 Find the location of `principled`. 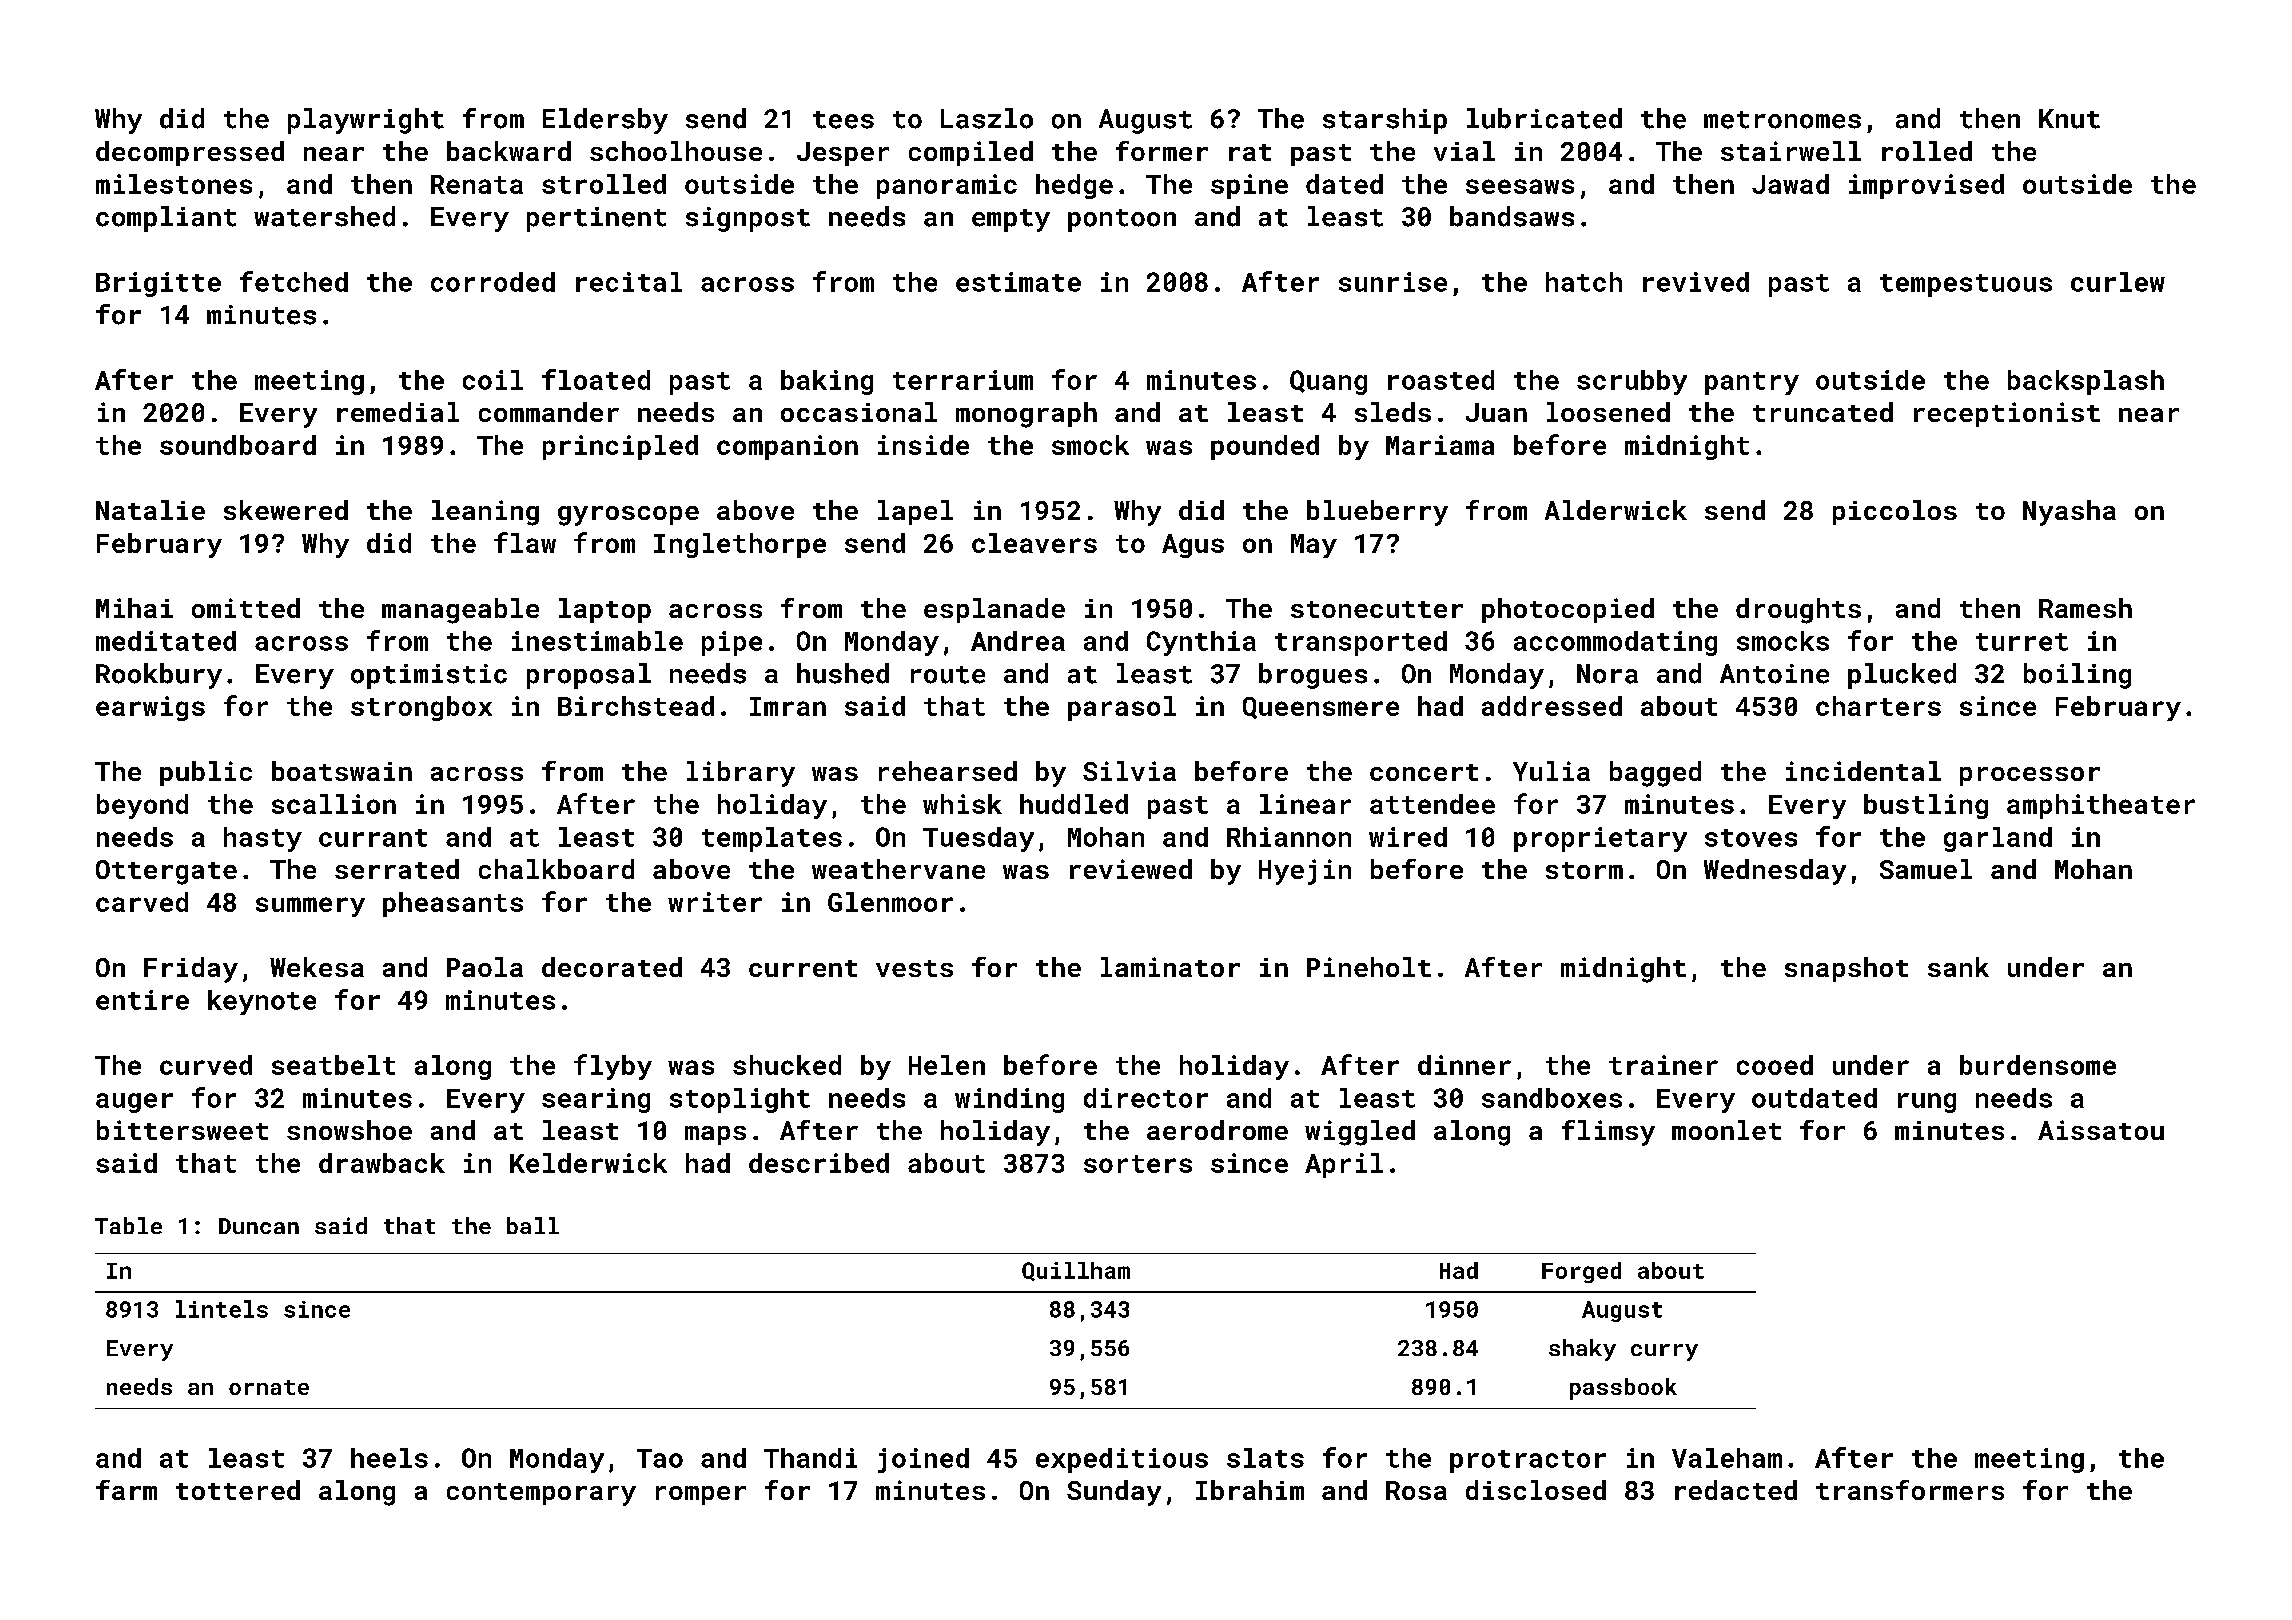

principled is located at coordinates (620, 447).
